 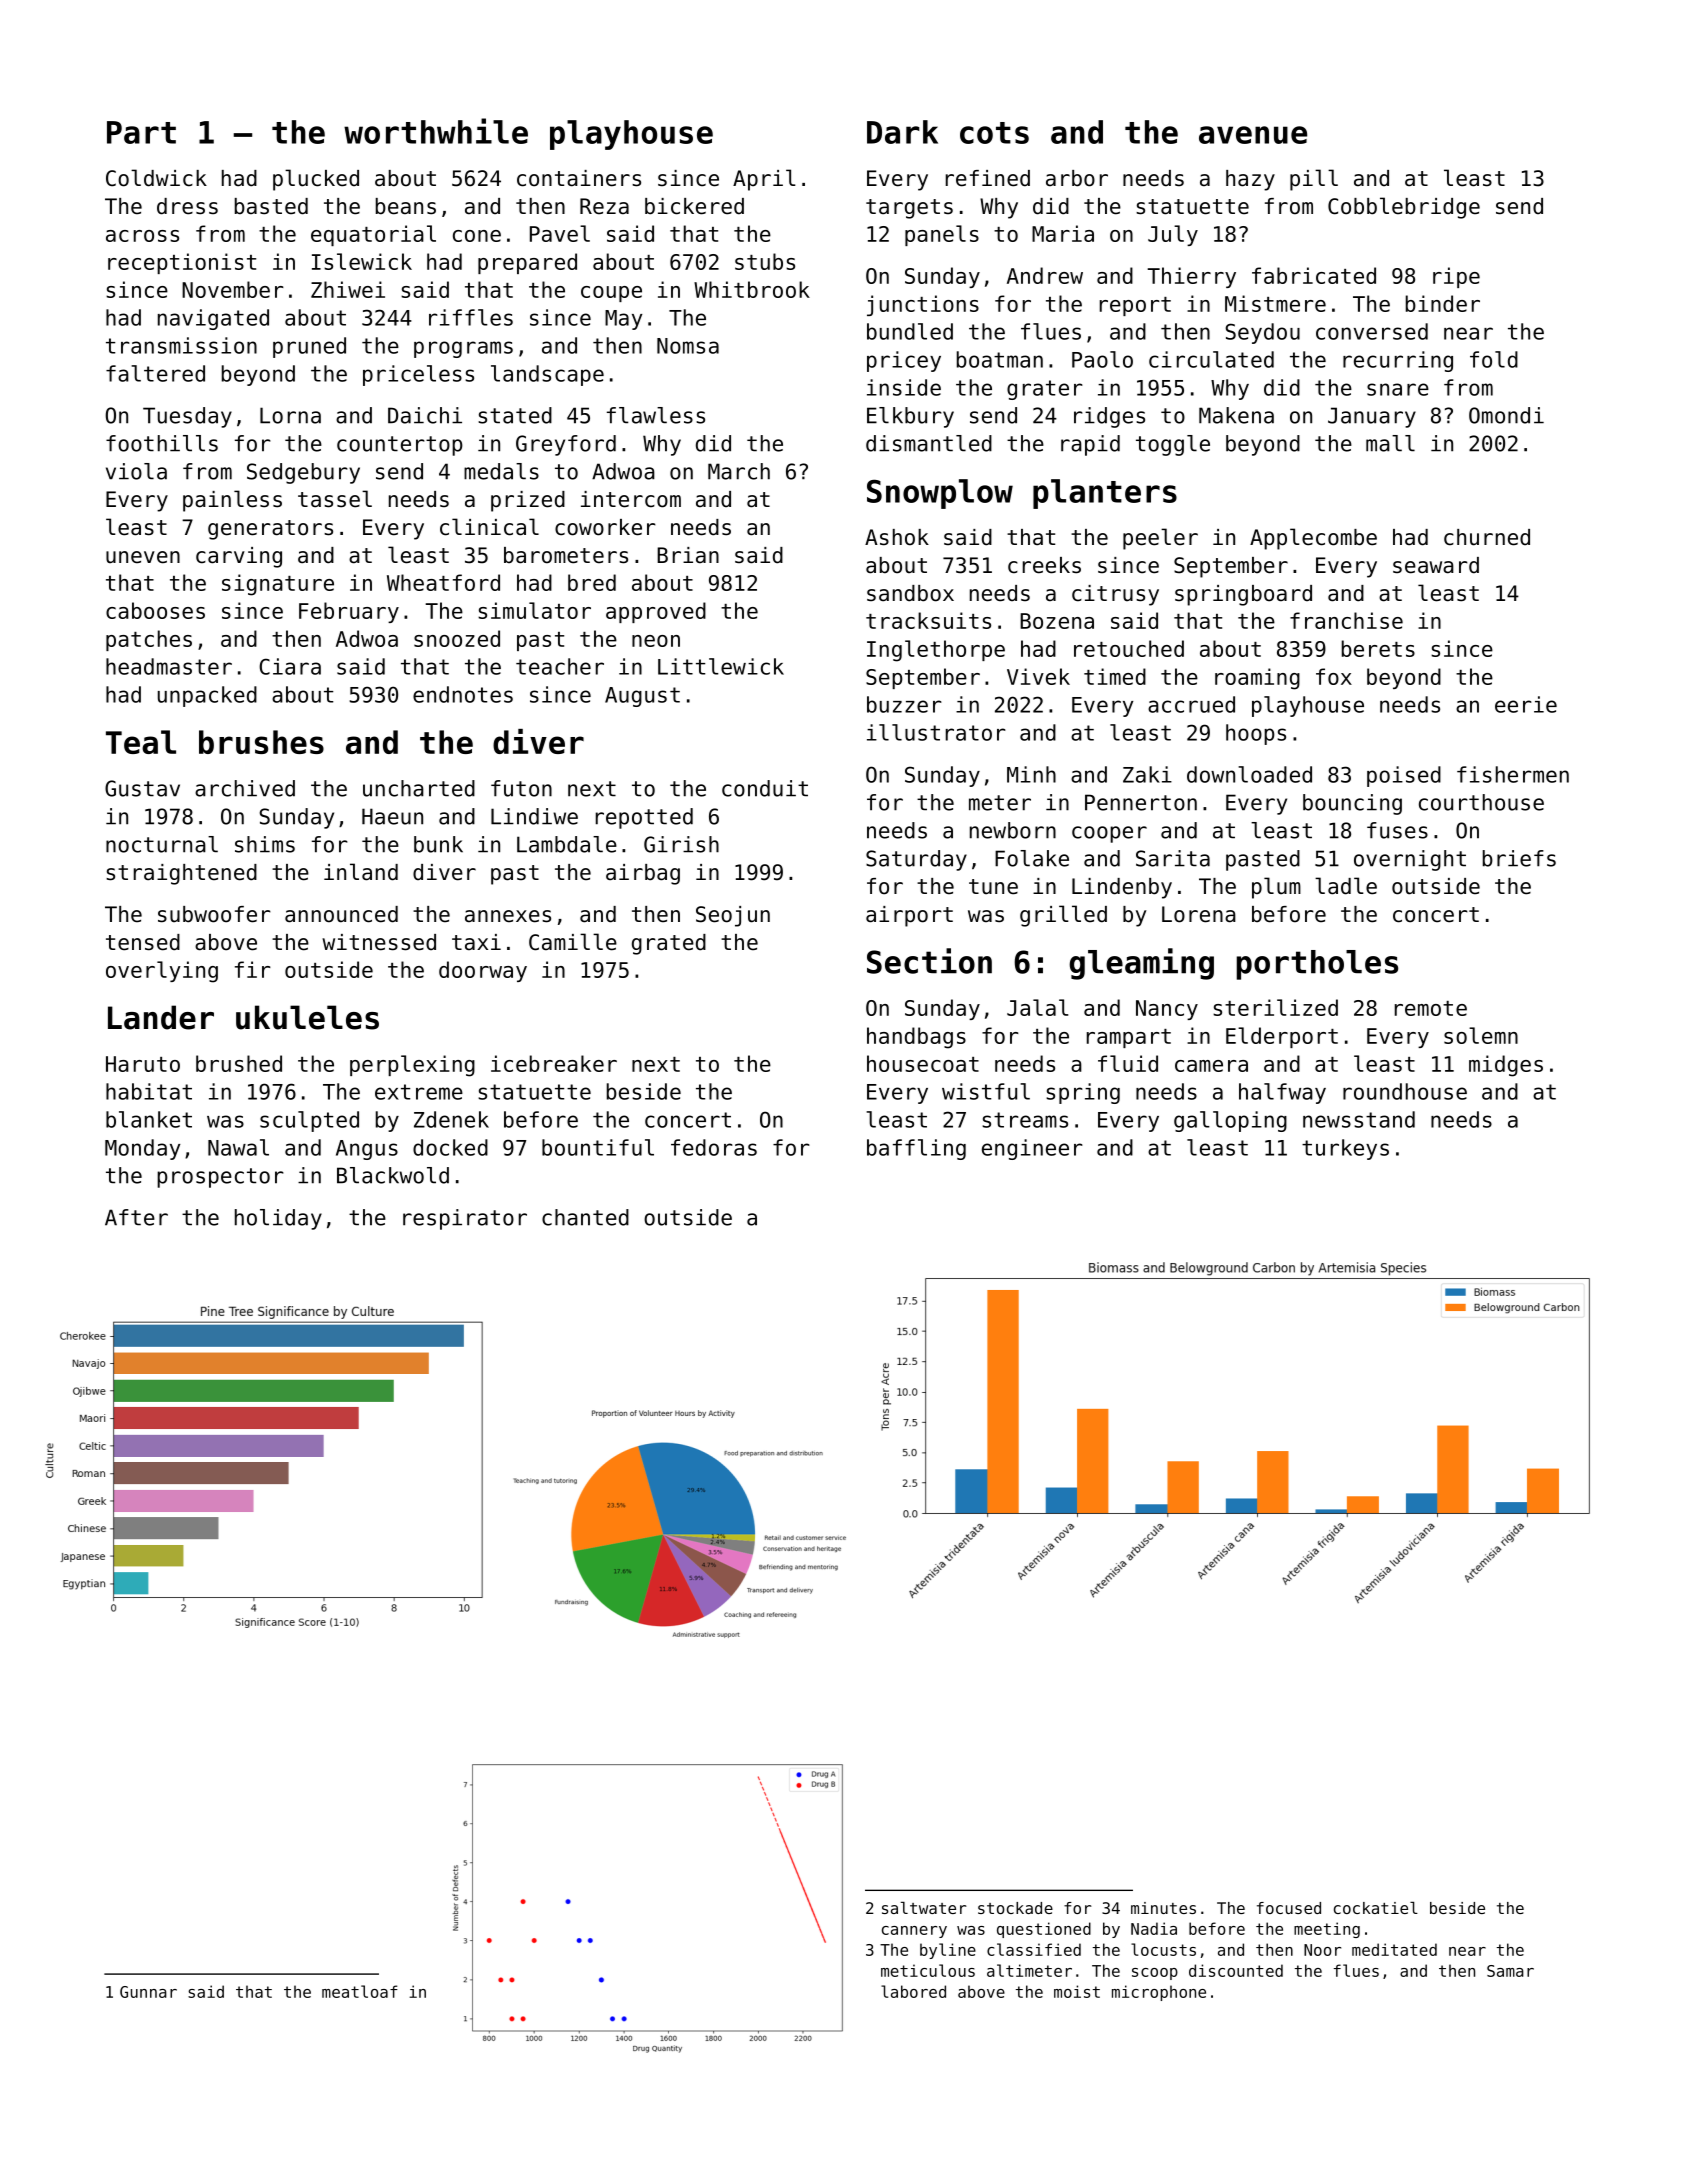 I want to click on faltered, so click(x=155, y=373).
